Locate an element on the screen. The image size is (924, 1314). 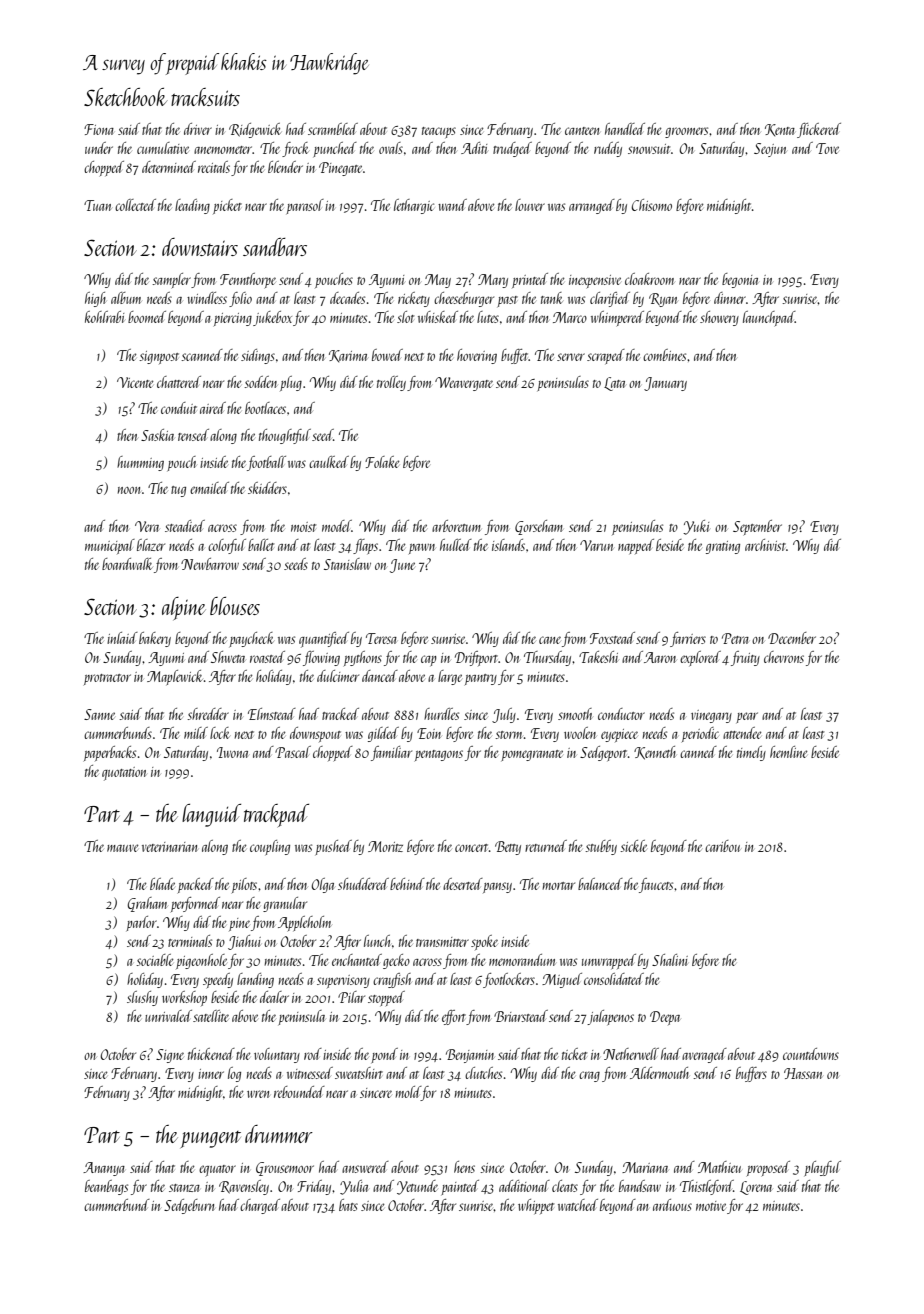
September is located at coordinates (757, 527).
